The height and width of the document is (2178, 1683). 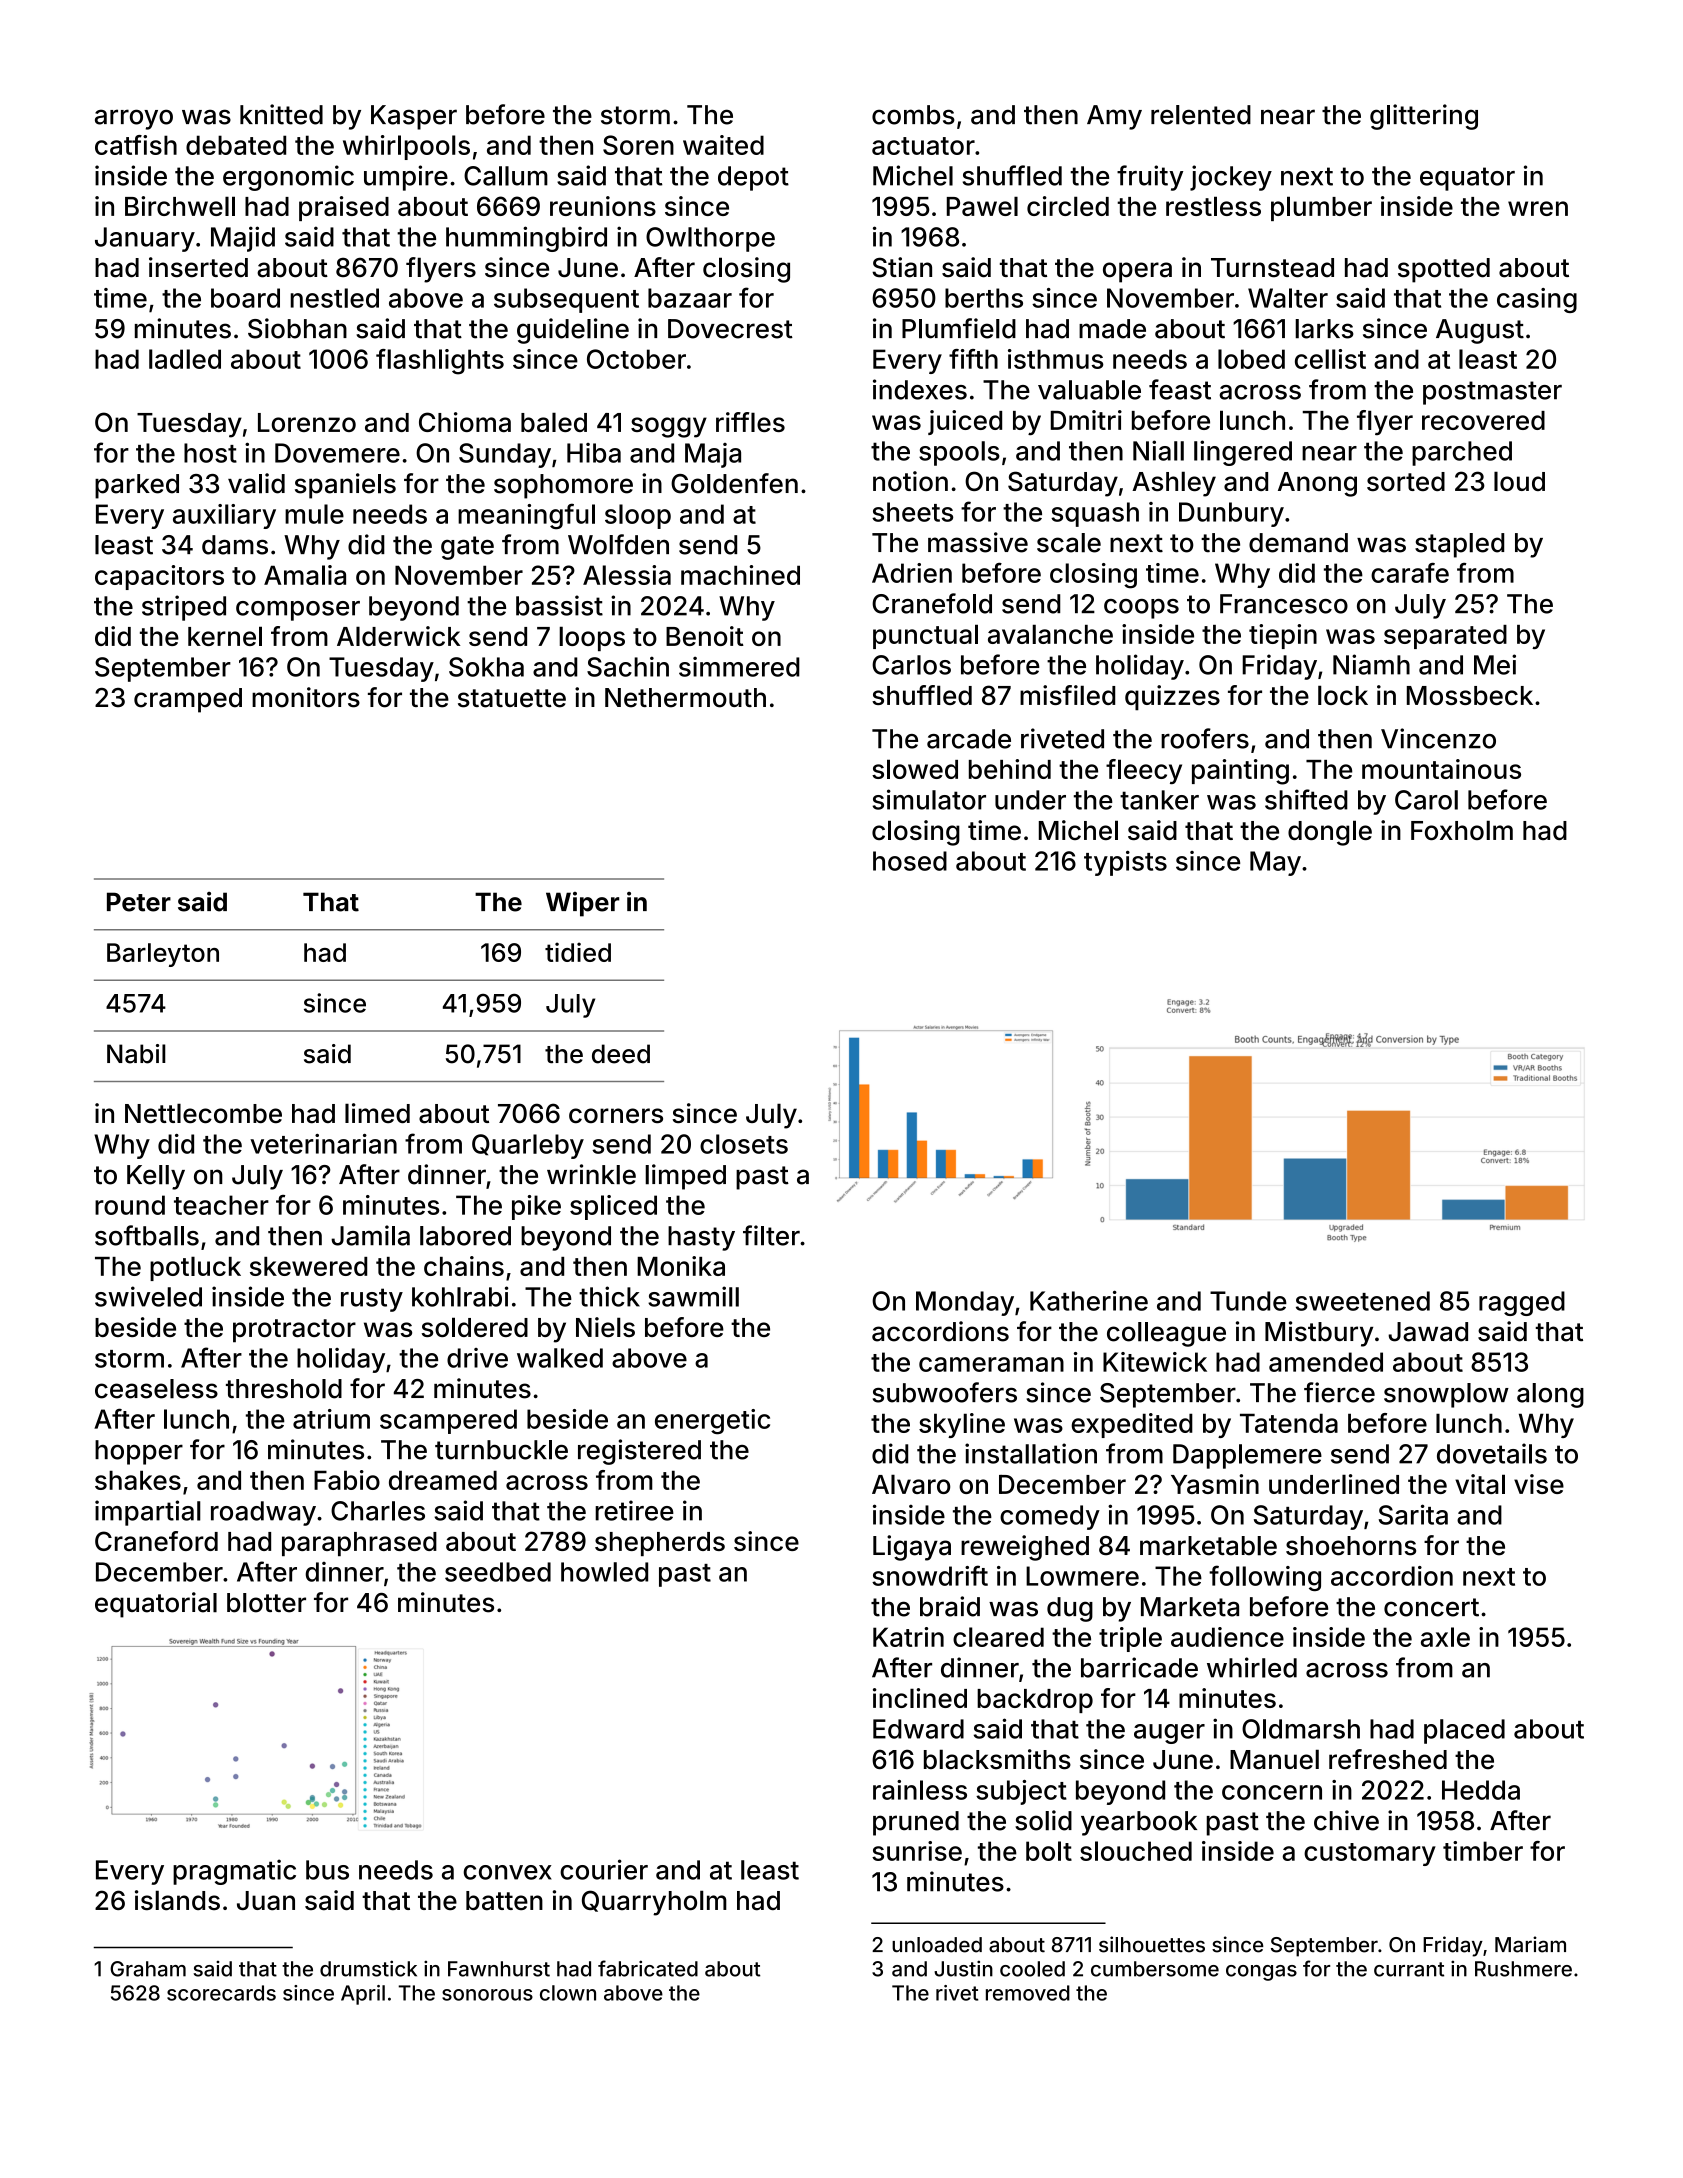 I want to click on arroyo, so click(x=134, y=119).
